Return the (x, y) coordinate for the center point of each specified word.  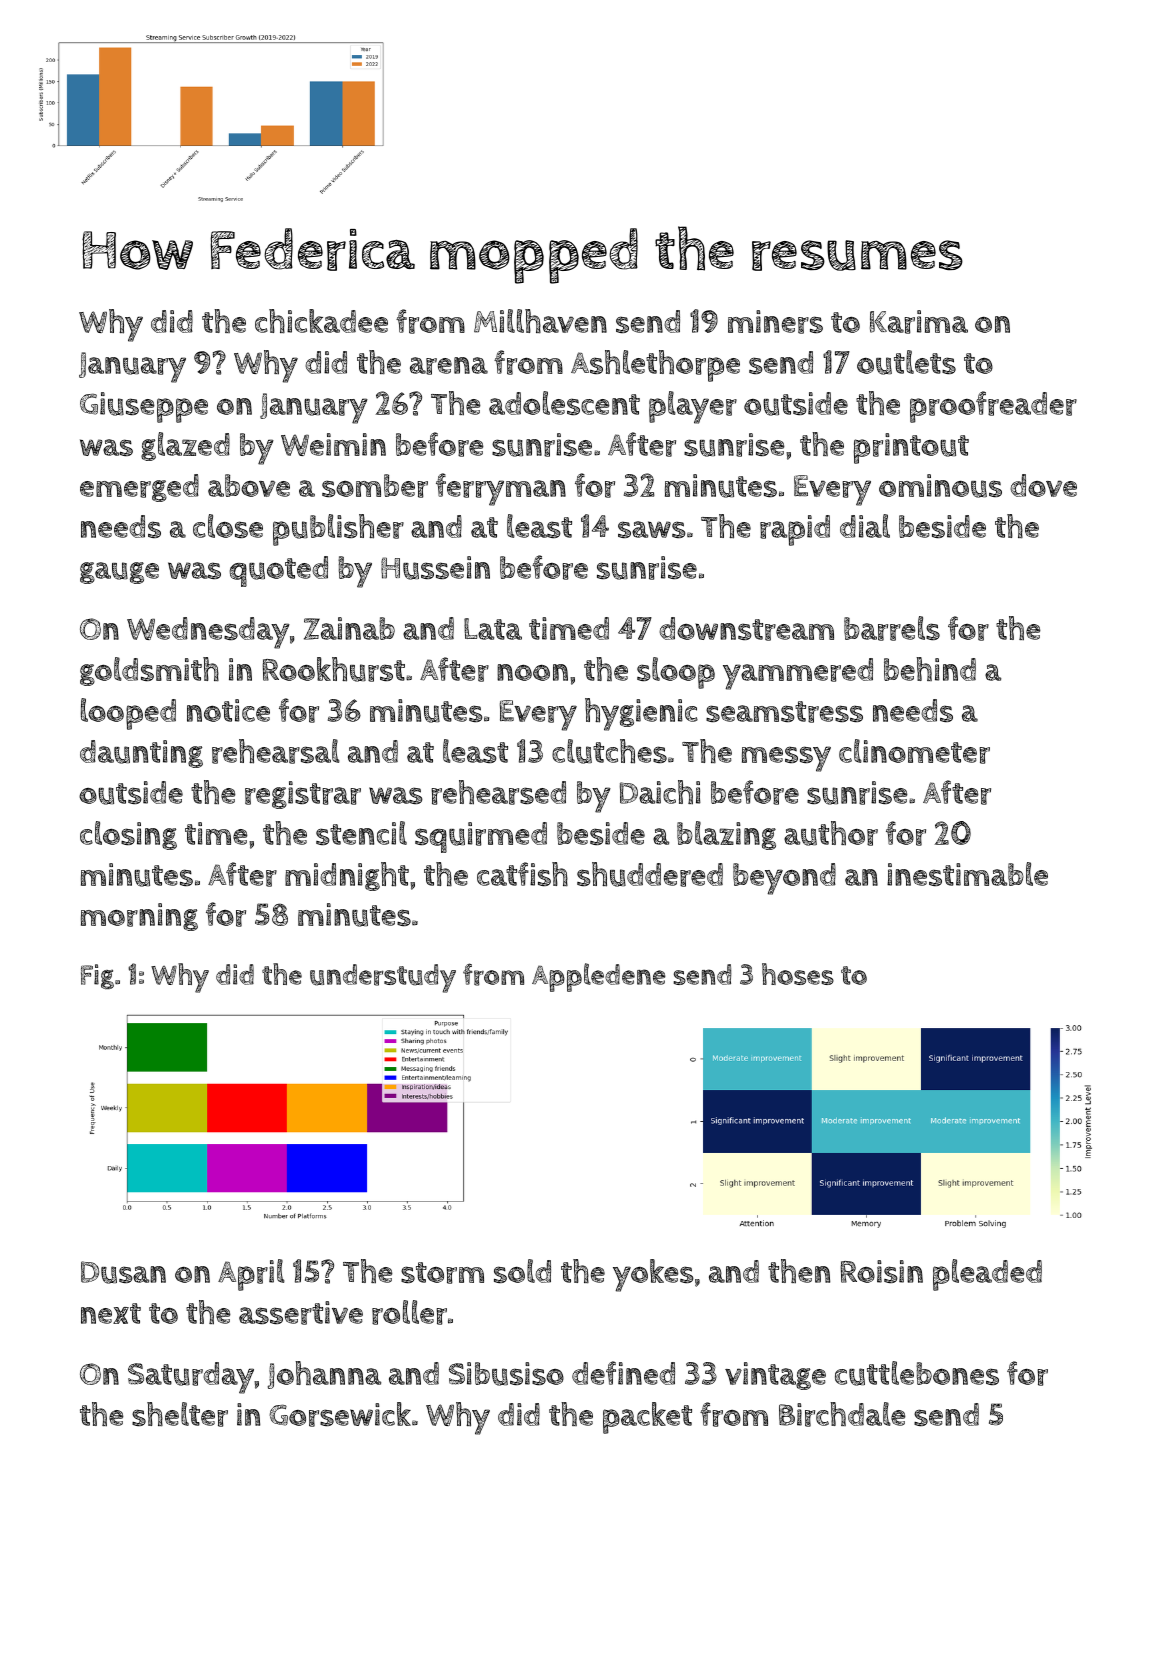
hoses (798, 974)
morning (139, 917)
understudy (383, 978)
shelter (180, 1414)
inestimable (967, 874)
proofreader (993, 407)
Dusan (123, 1272)
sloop (676, 673)
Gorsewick (340, 1414)
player (693, 407)
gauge (119, 573)
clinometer (914, 751)
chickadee (321, 321)
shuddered (650, 874)
